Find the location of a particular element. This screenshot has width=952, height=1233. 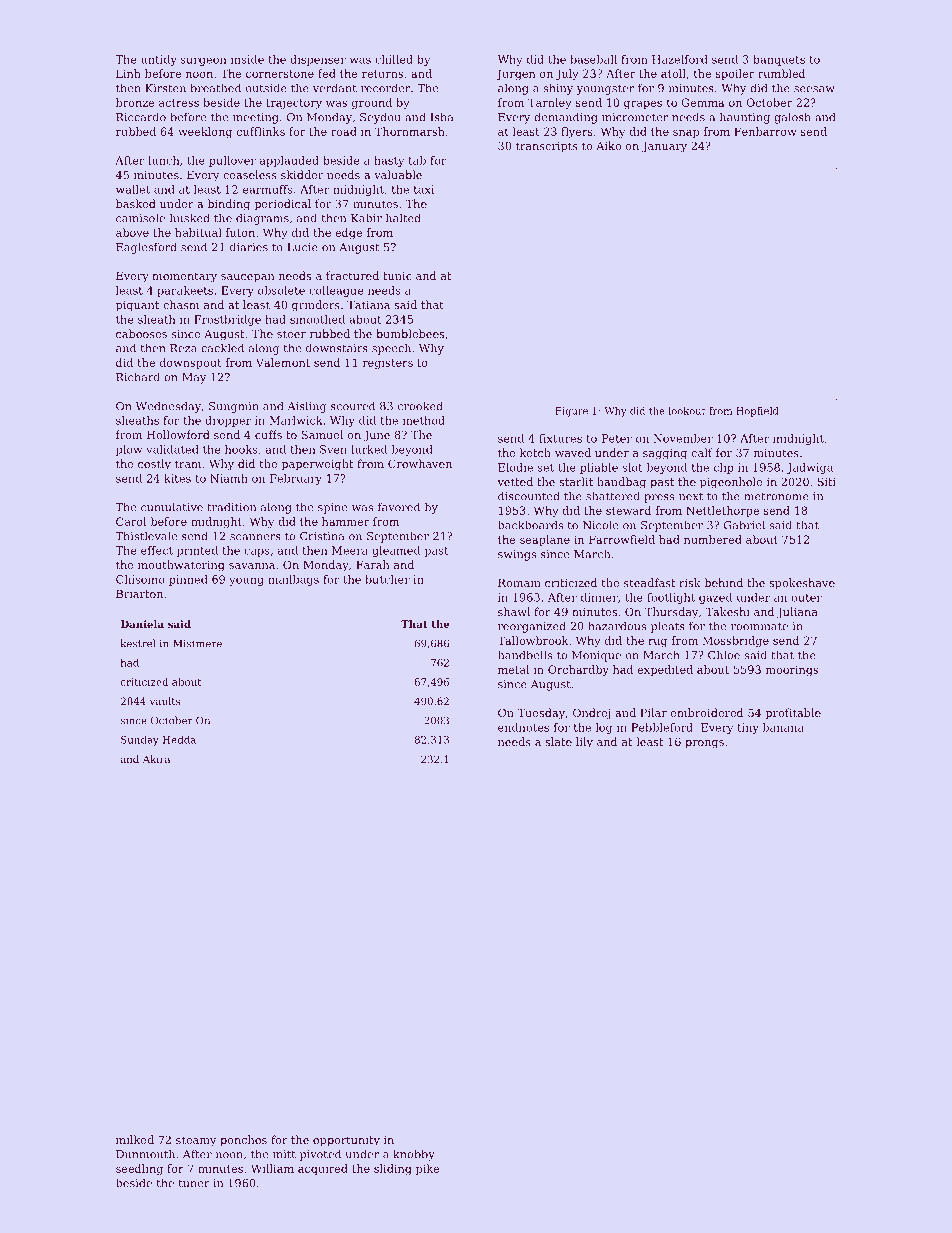

lookout is located at coordinates (687, 411).
